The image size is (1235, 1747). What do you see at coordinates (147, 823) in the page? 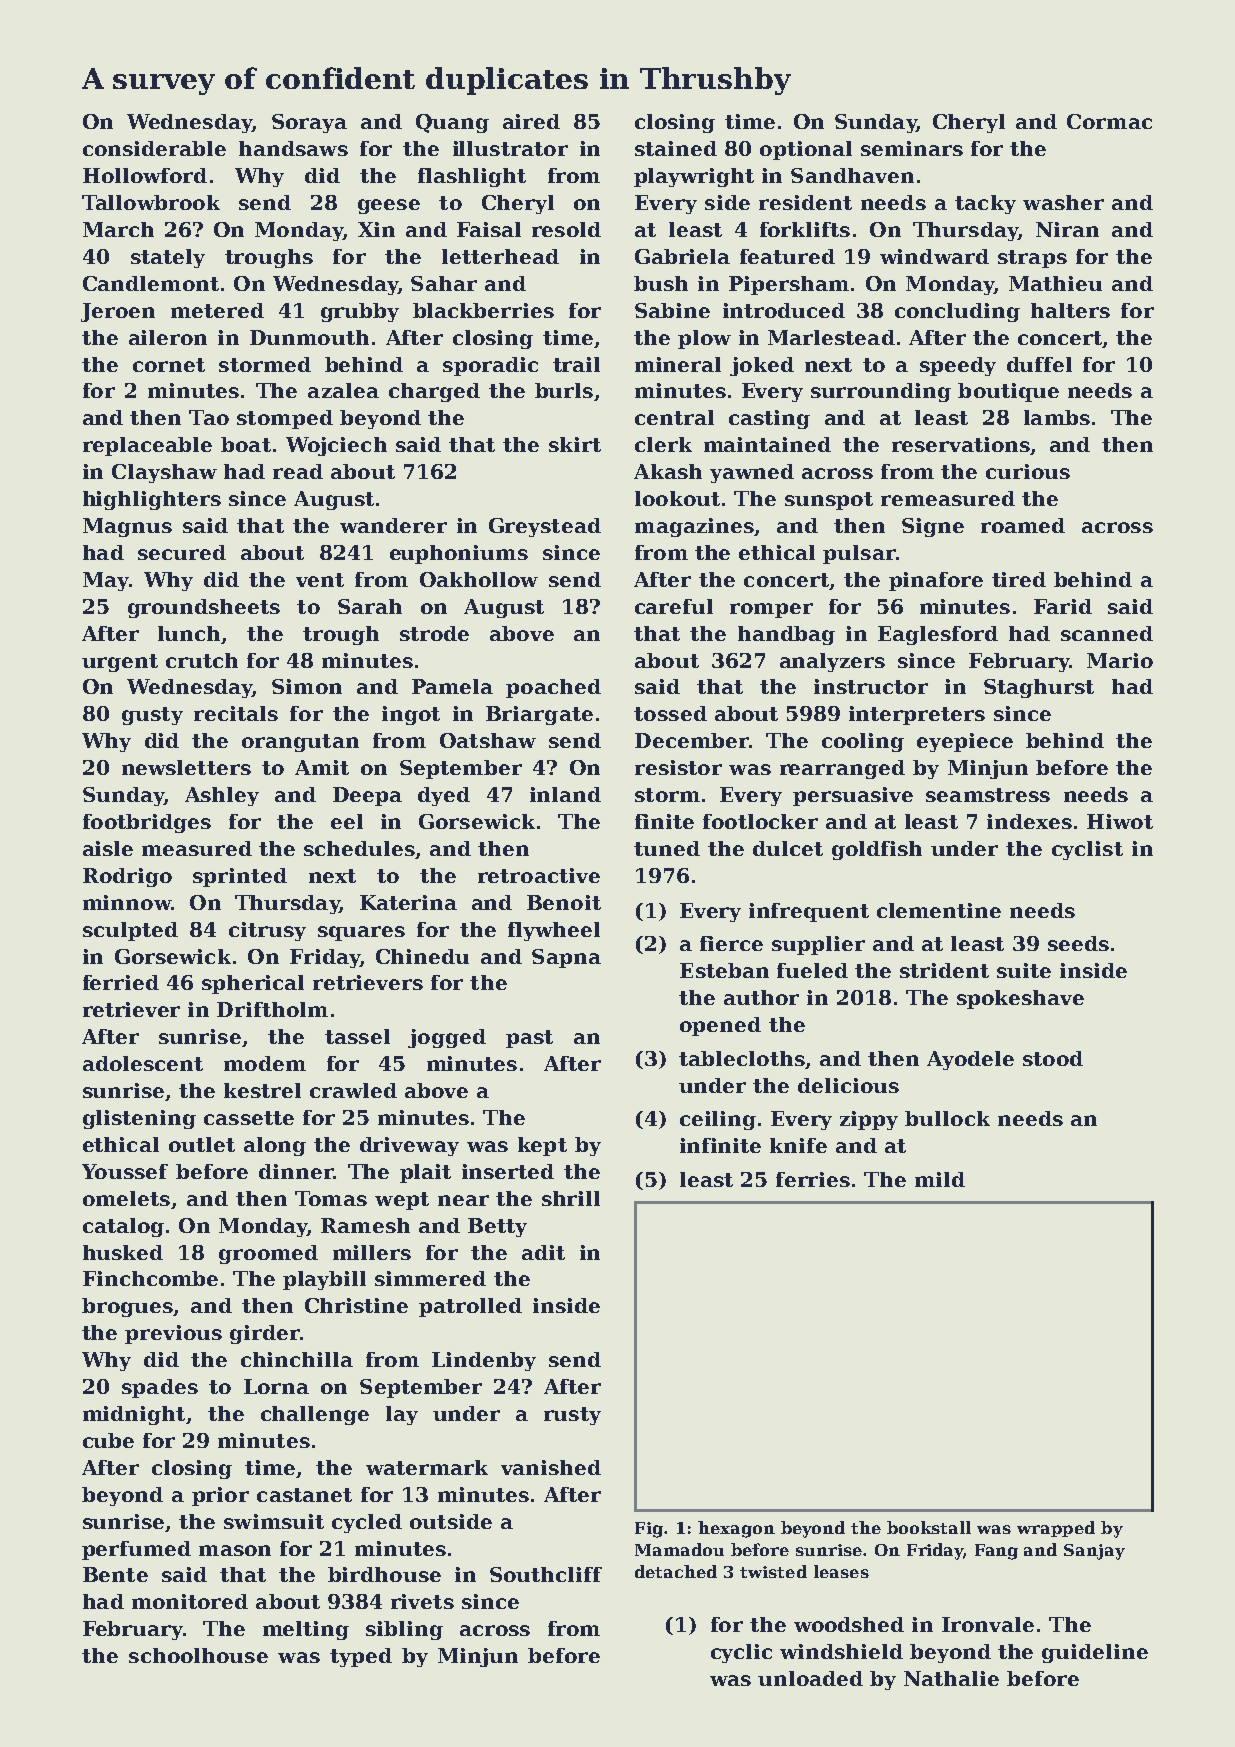
I see `footbridges` at bounding box center [147, 823].
